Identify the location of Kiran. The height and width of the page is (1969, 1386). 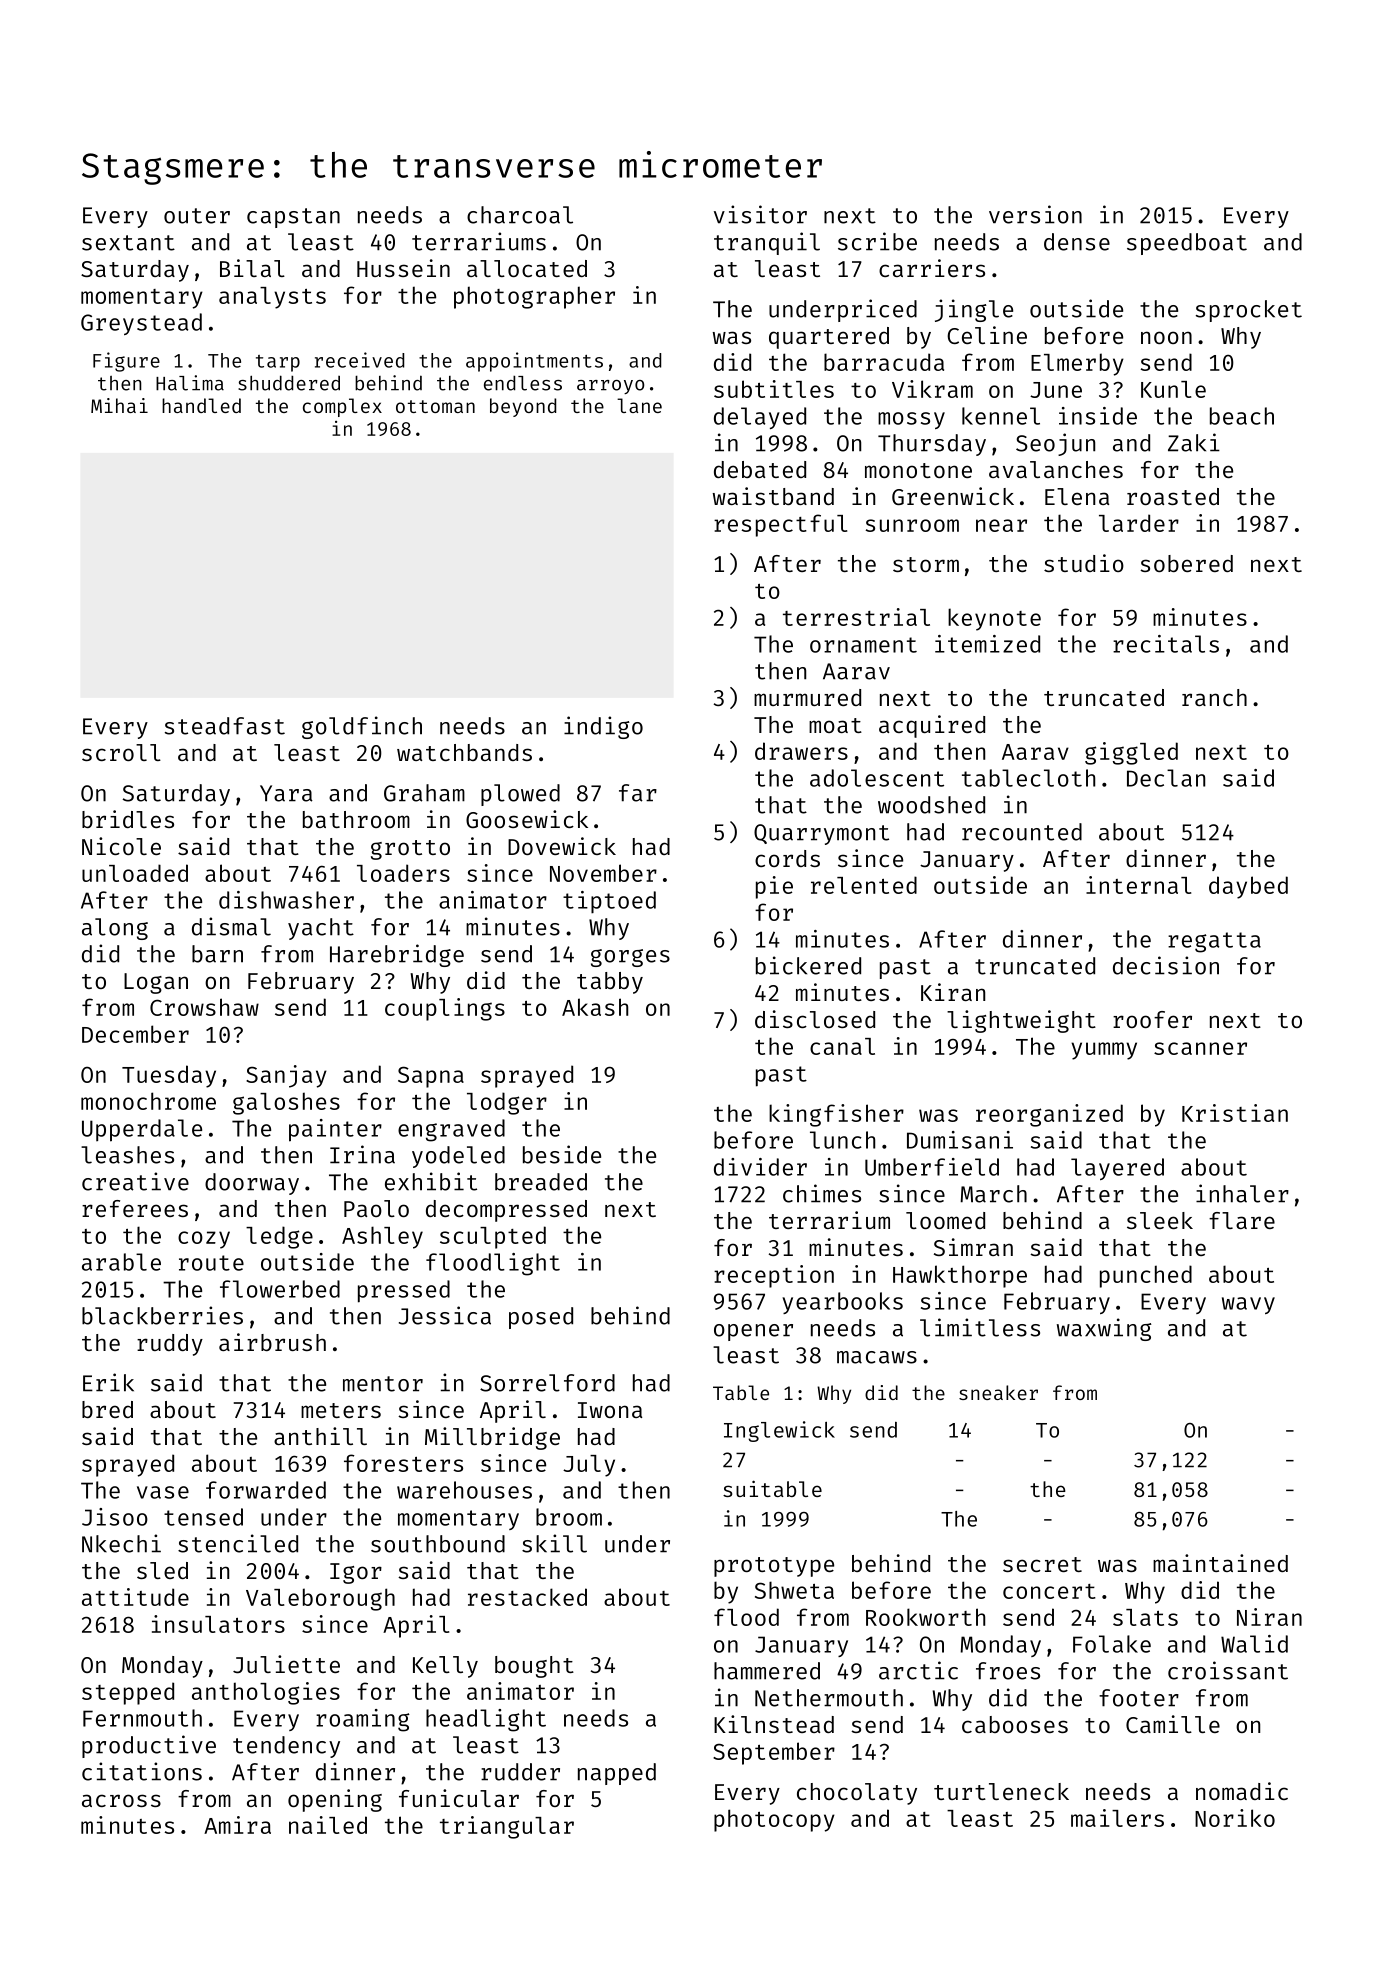
(953, 992).
